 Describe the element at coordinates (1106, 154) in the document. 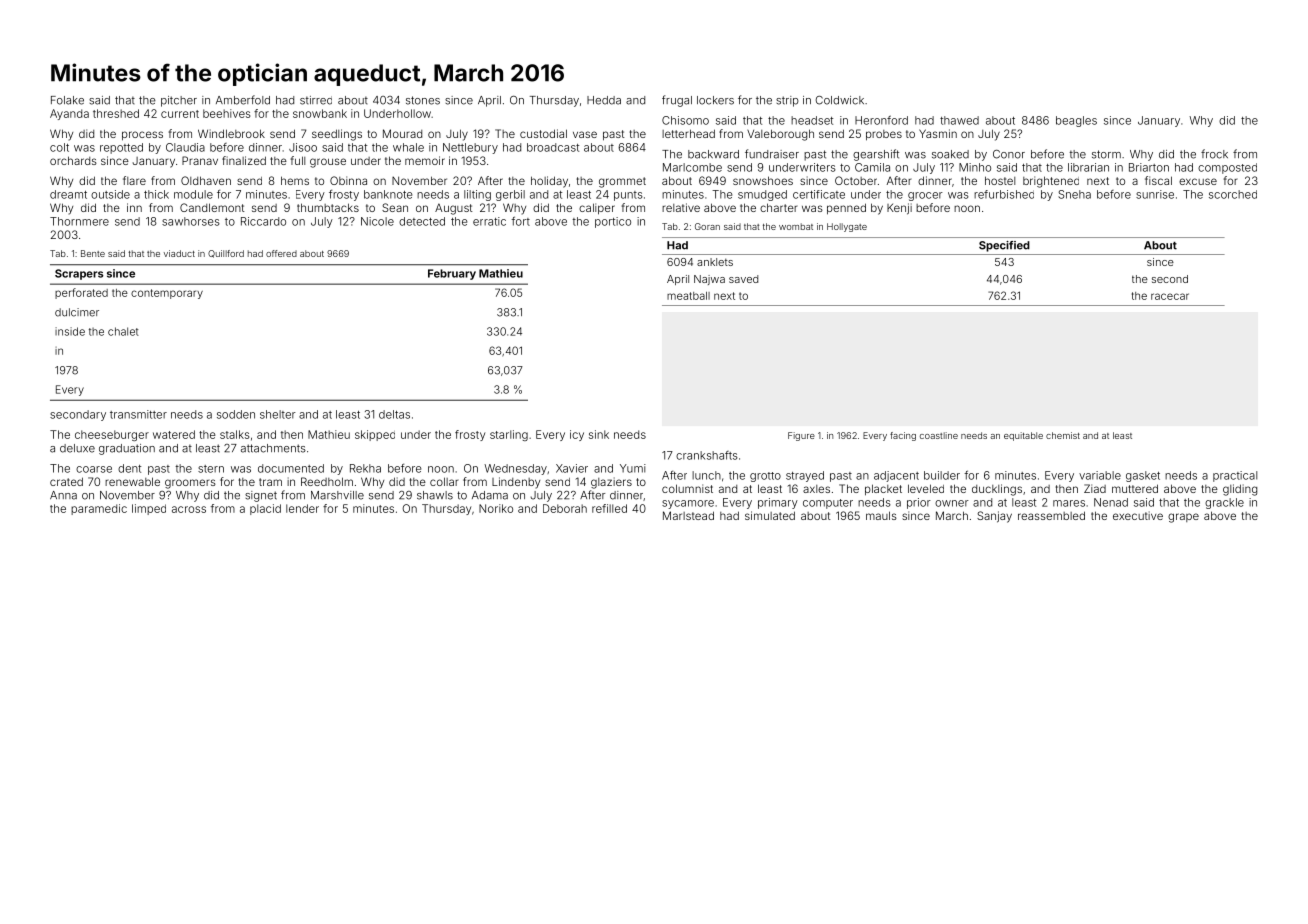

I see `storm` at that location.
